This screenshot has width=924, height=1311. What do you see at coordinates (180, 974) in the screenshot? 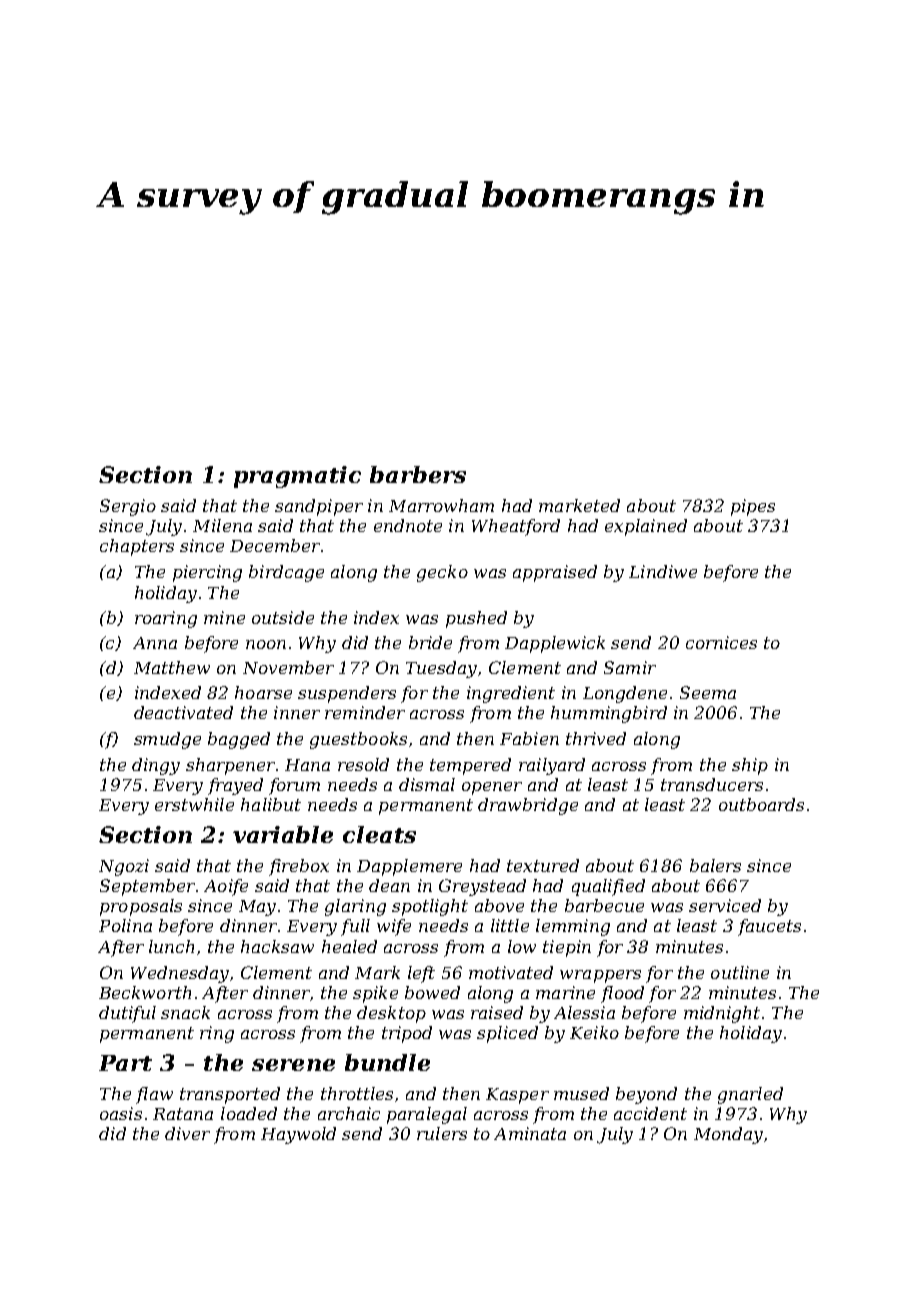
I see `Wednesday` at bounding box center [180, 974].
